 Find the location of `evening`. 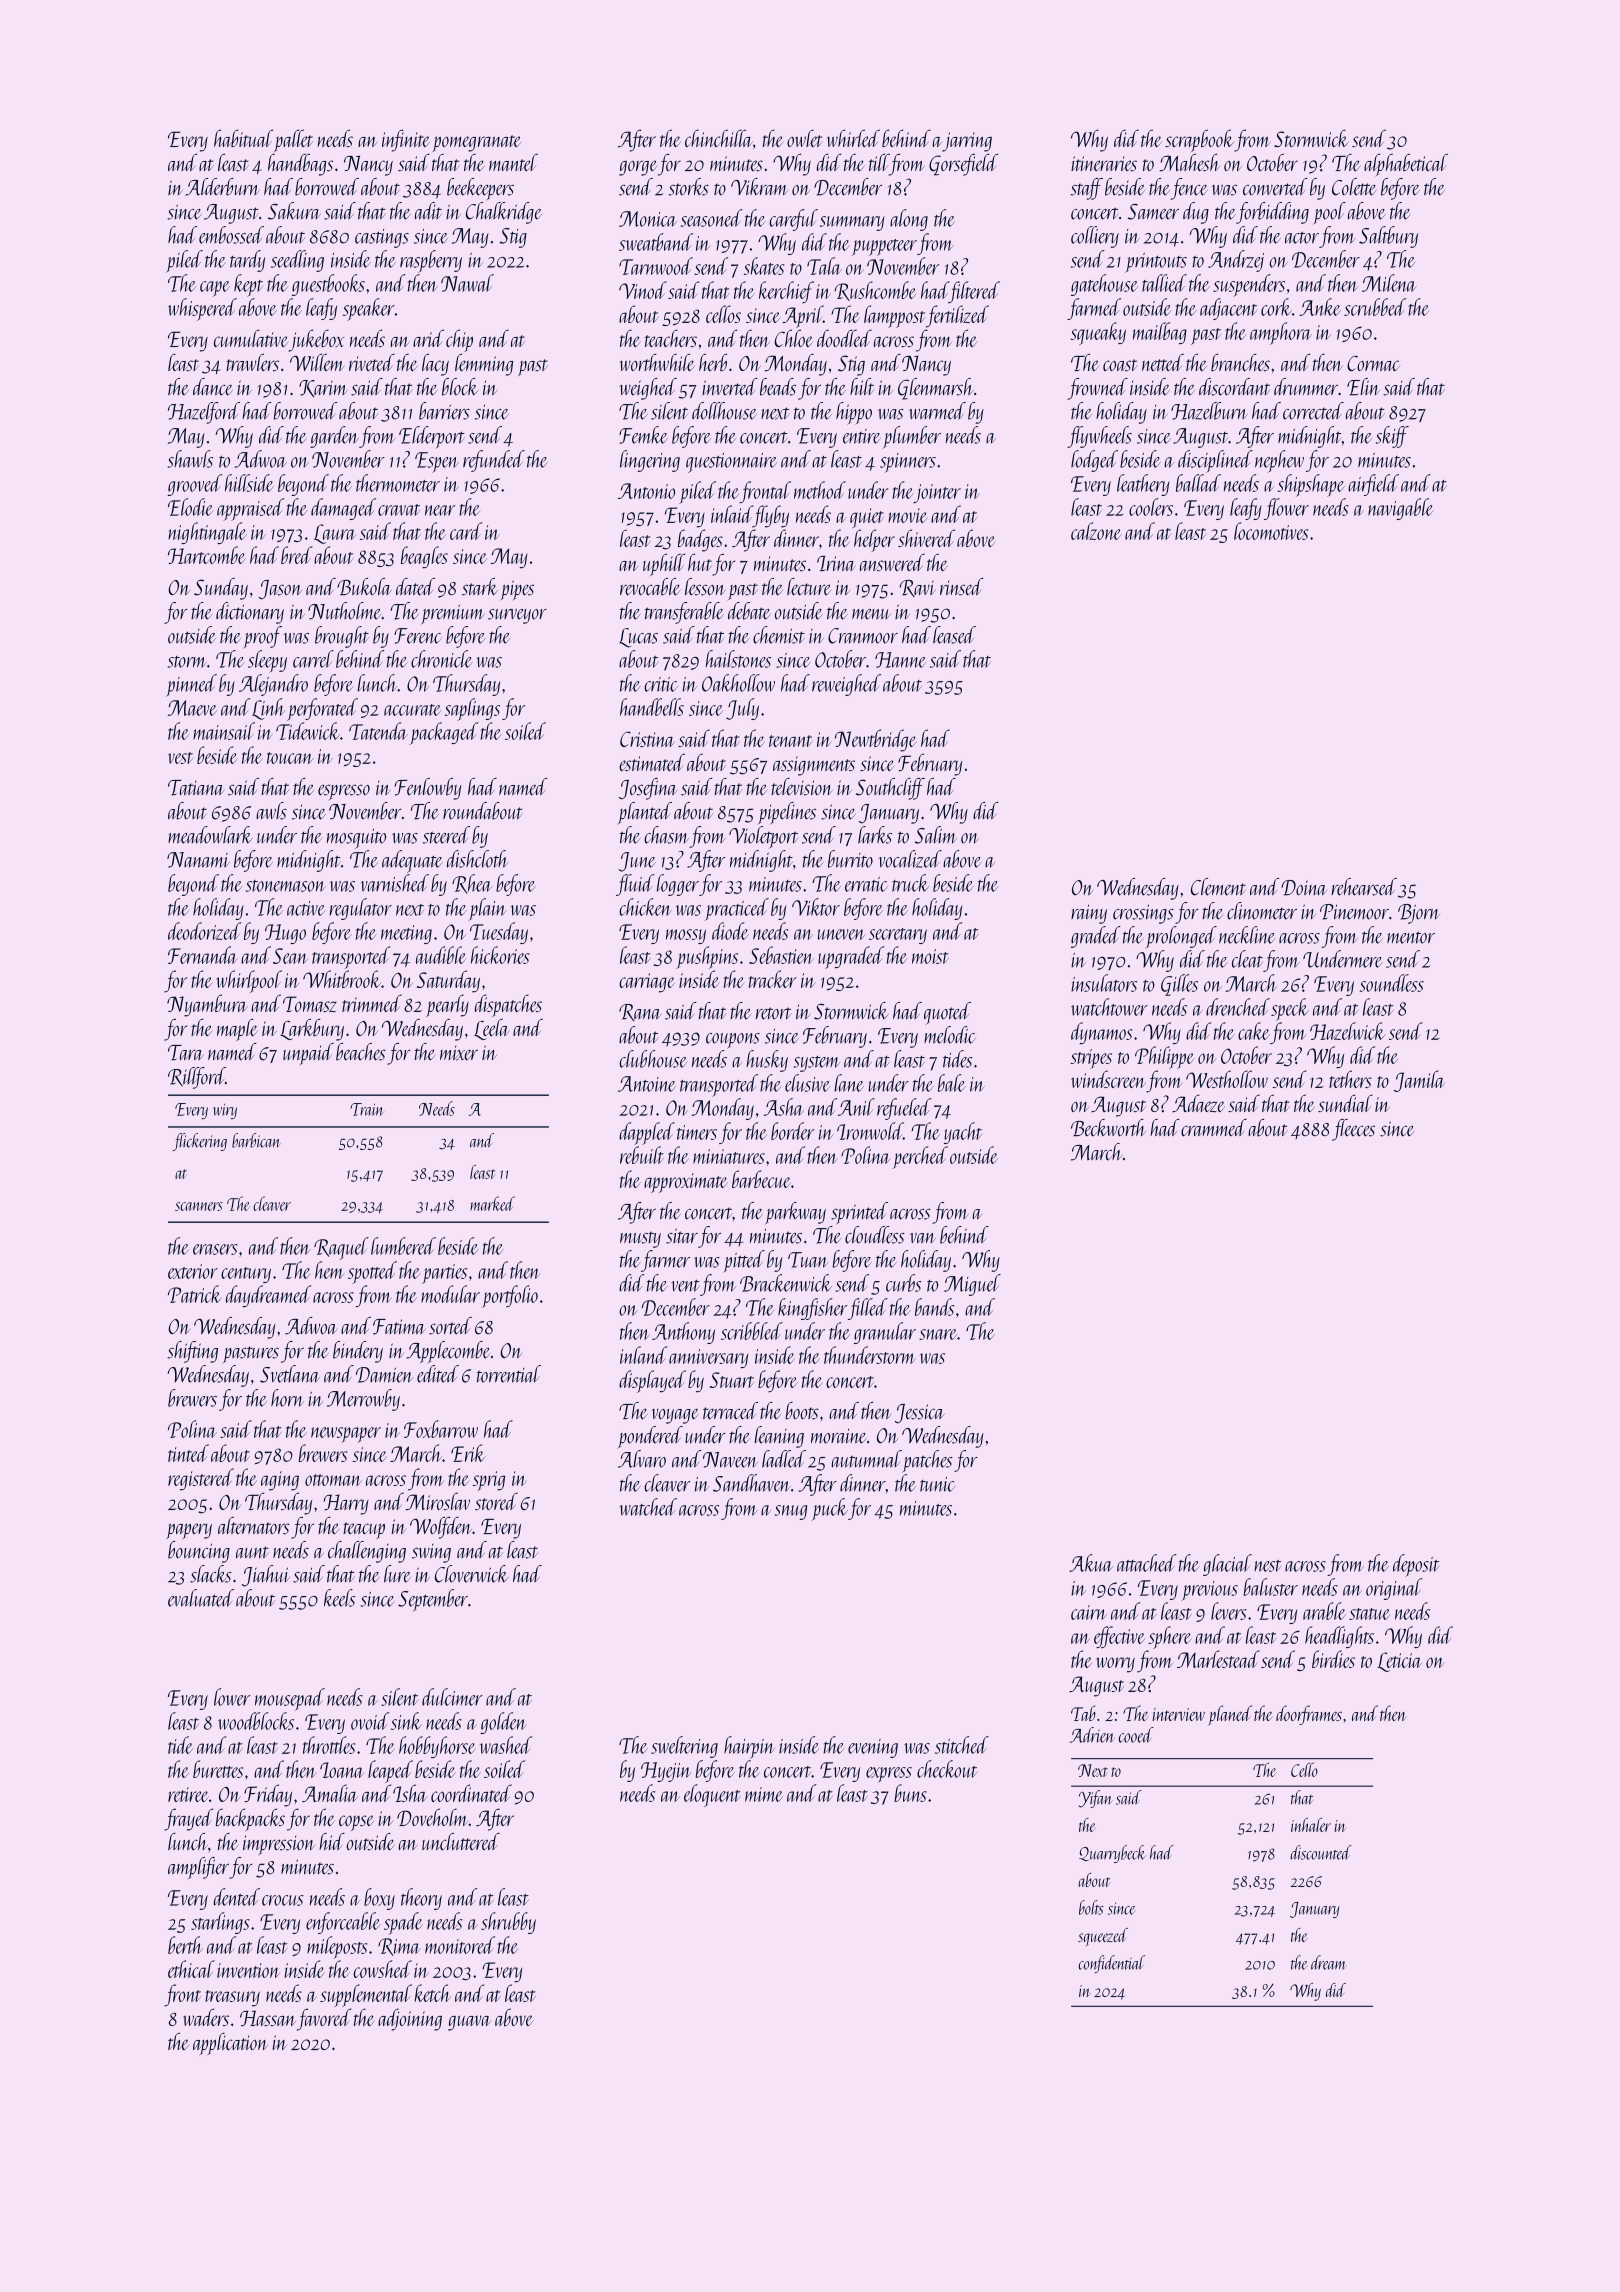

evening is located at coordinates (873, 1748).
